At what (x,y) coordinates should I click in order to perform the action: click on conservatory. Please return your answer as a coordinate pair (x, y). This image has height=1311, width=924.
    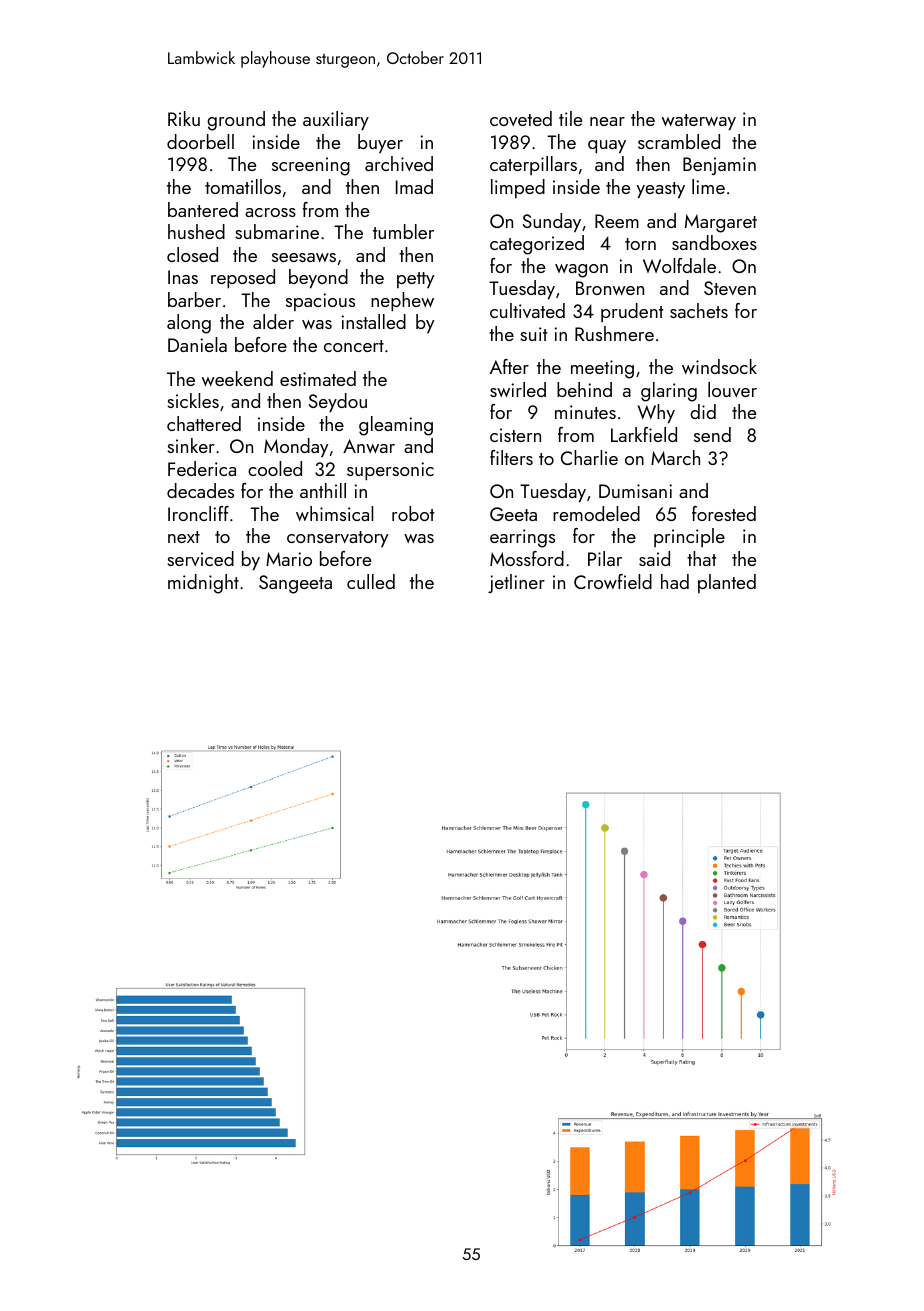
    Looking at the image, I should click on (338, 539).
